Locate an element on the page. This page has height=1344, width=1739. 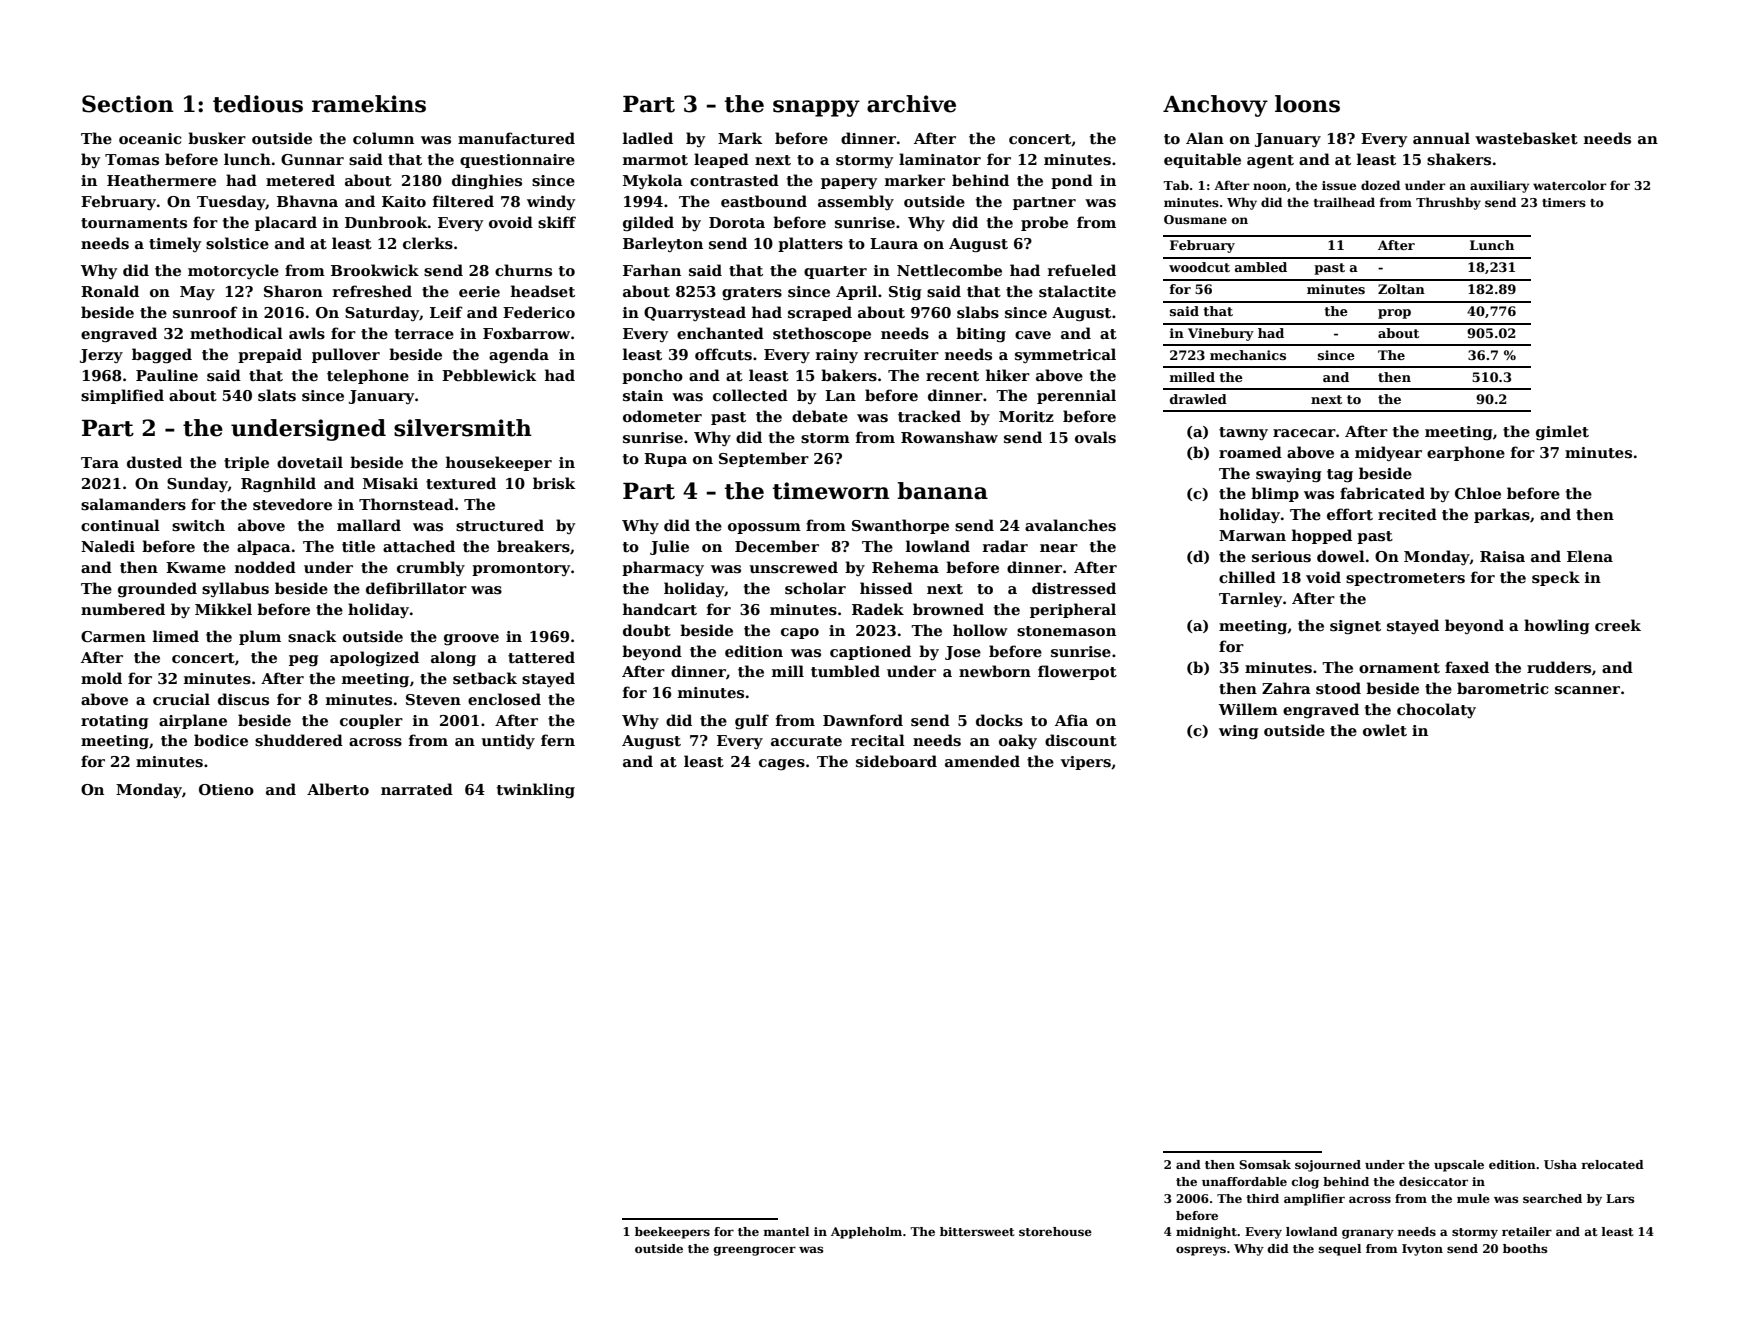
Saturday is located at coordinates (382, 313).
